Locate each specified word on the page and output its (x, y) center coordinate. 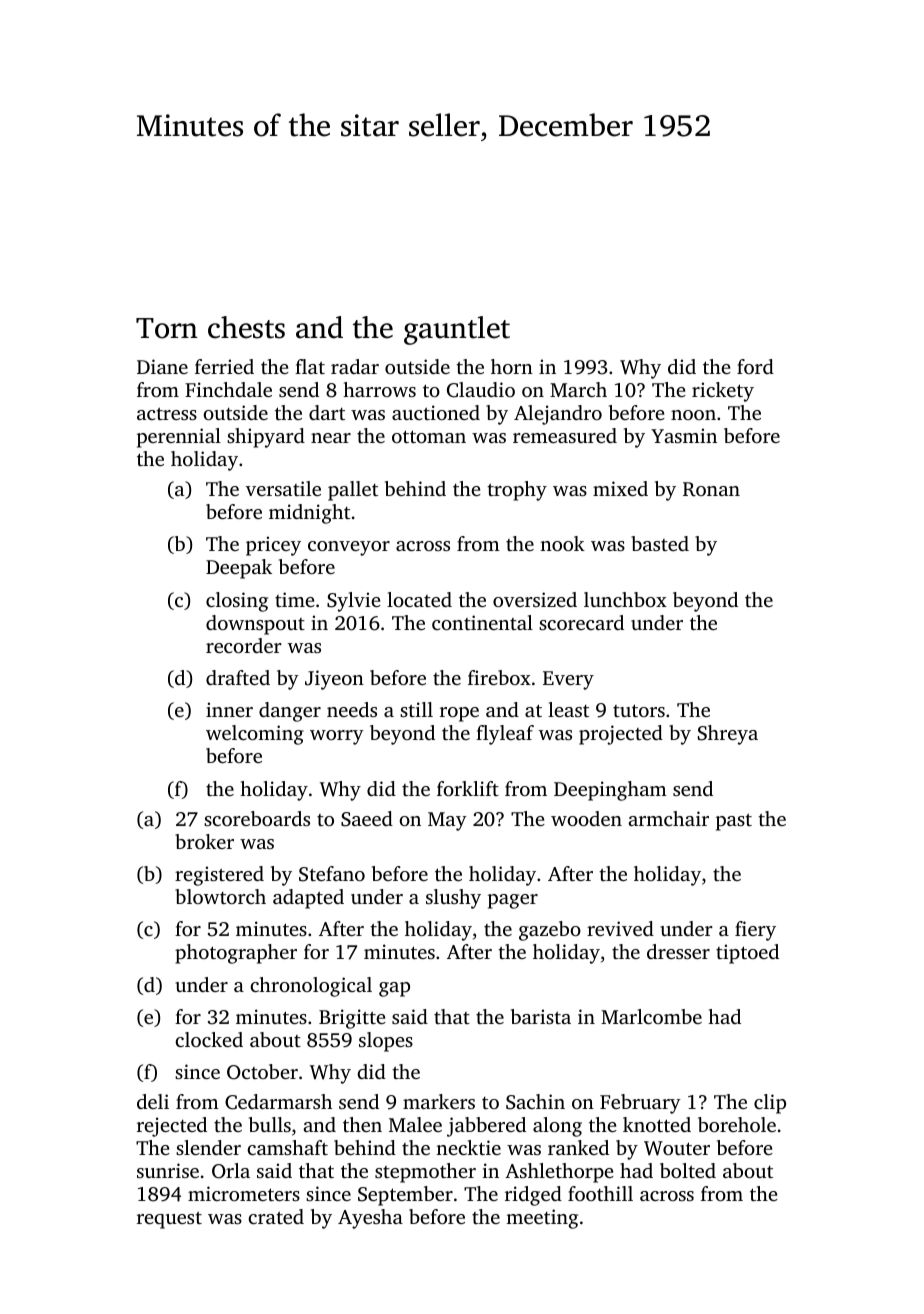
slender (208, 1147)
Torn (167, 328)
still (416, 709)
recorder (244, 645)
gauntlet (457, 330)
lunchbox (625, 599)
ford (755, 366)
